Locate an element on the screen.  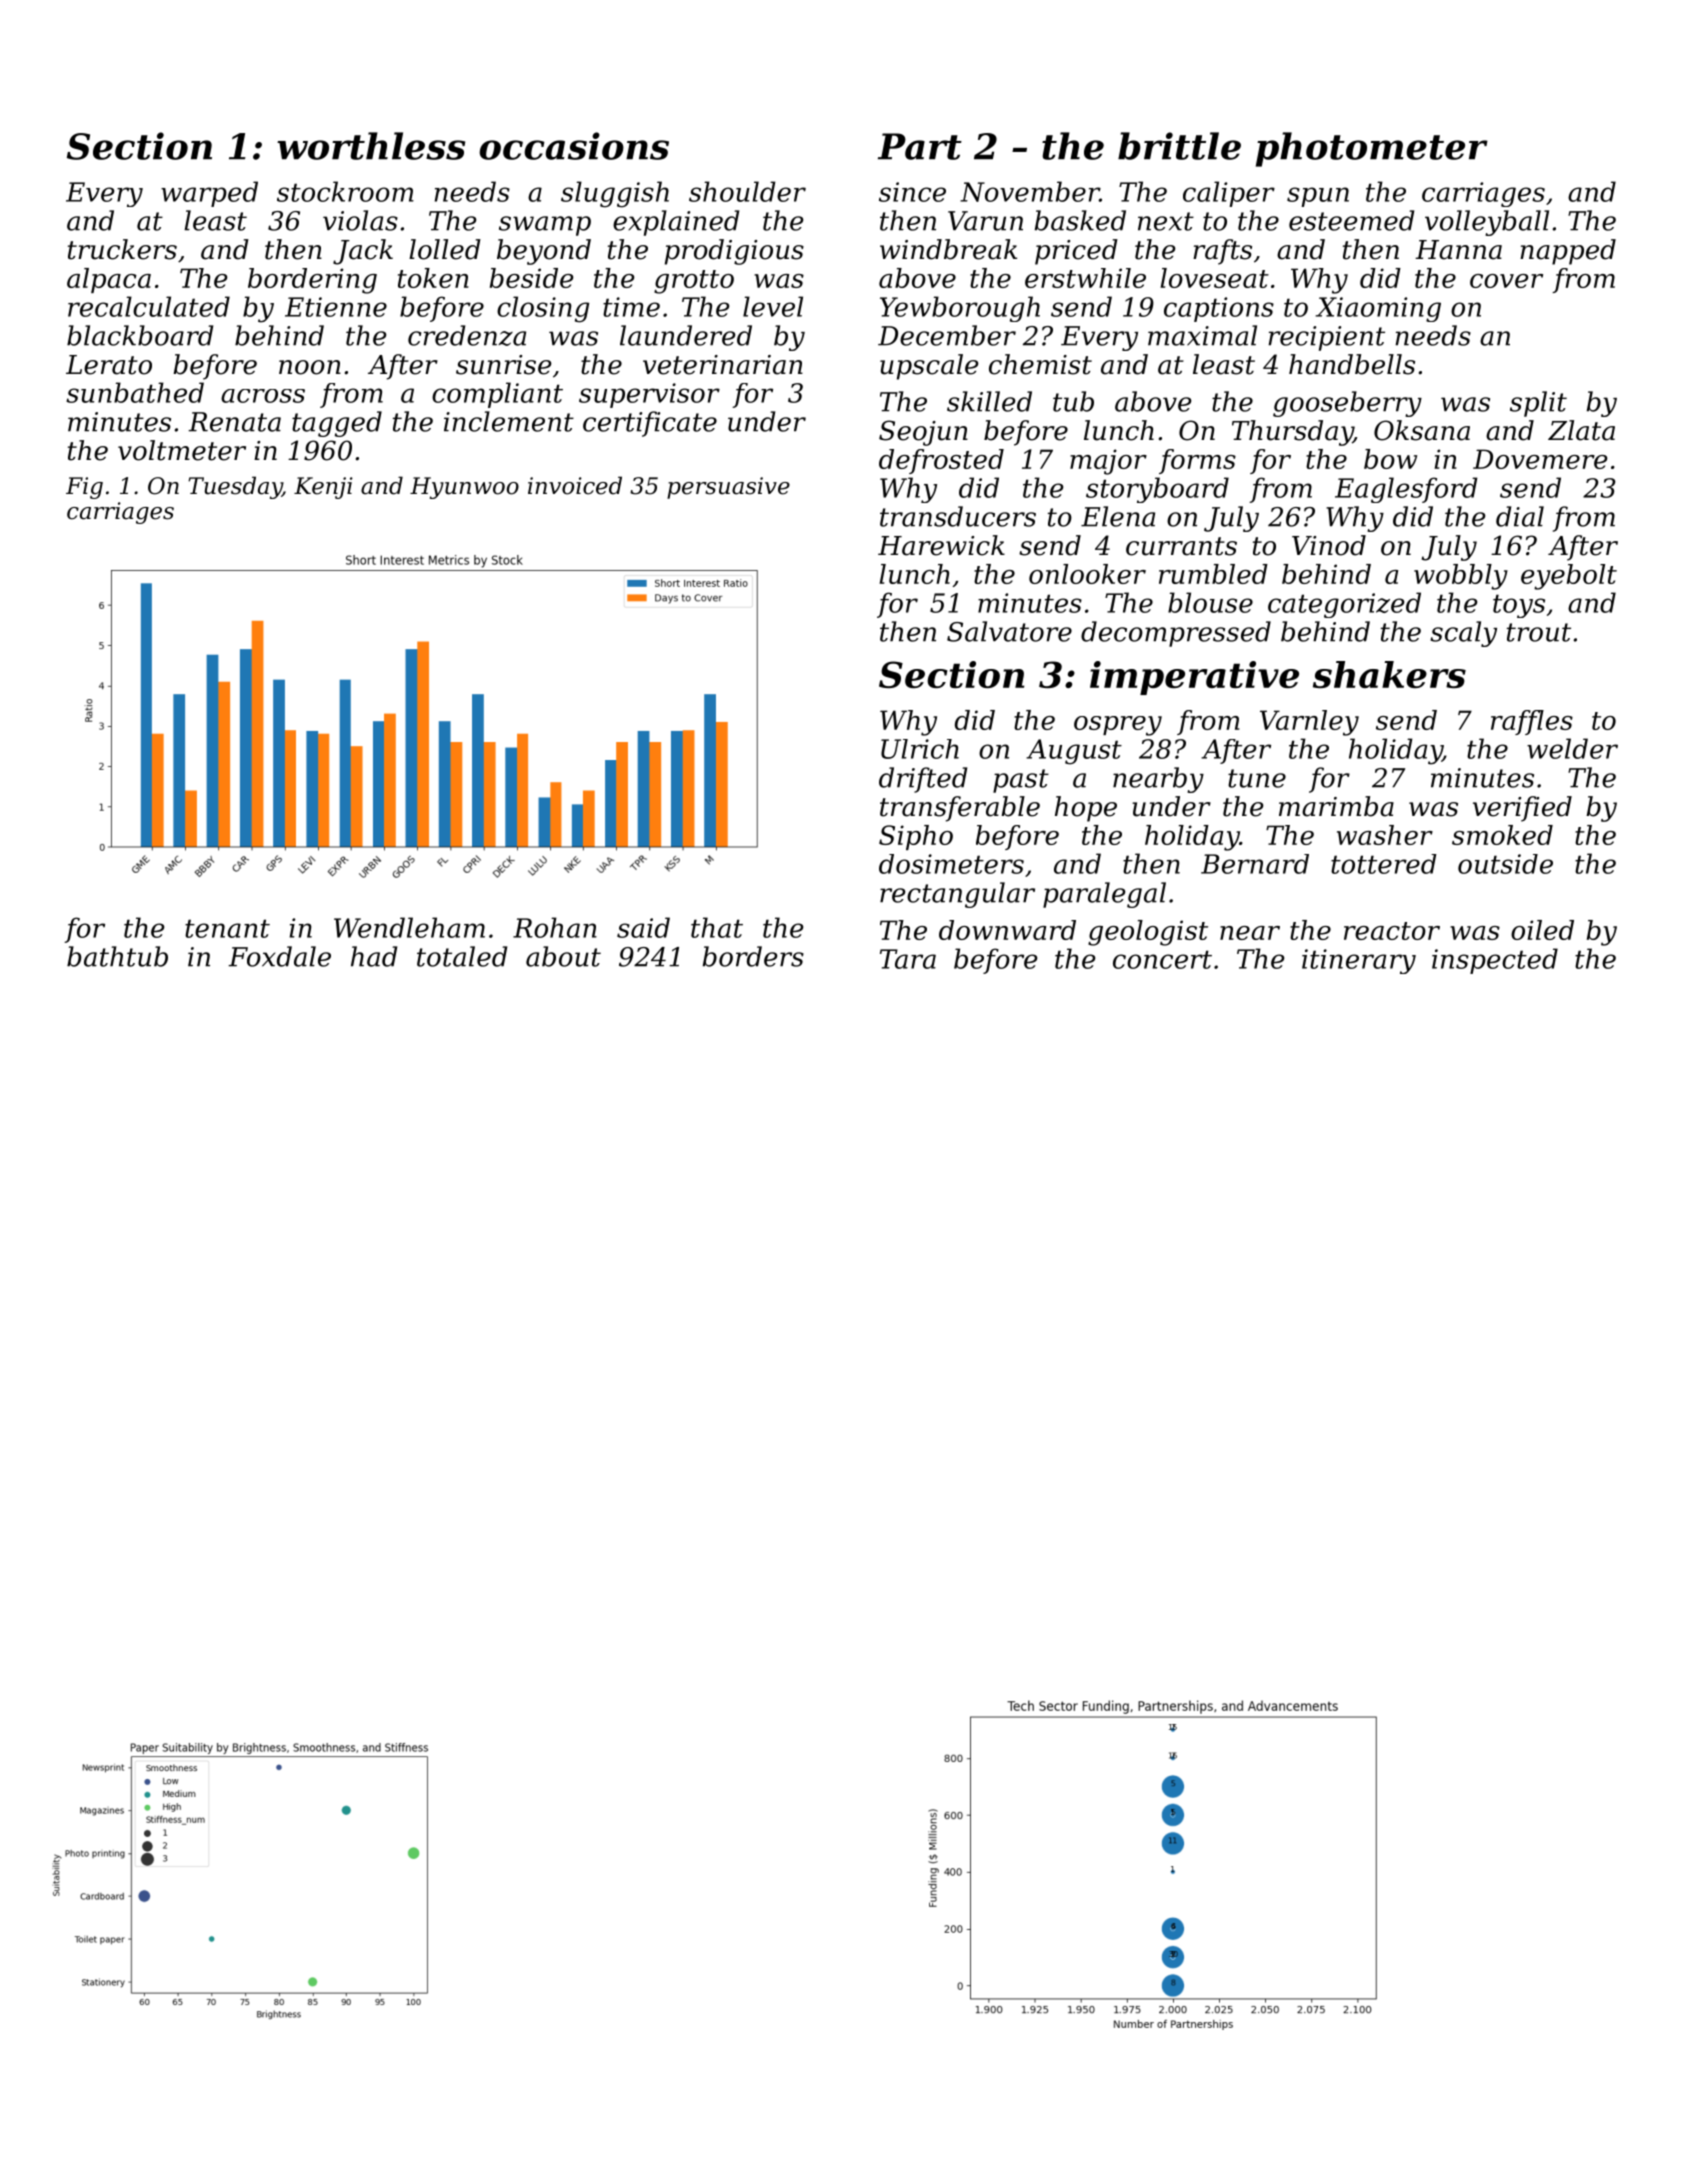
brittle is located at coordinates (1179, 146).
